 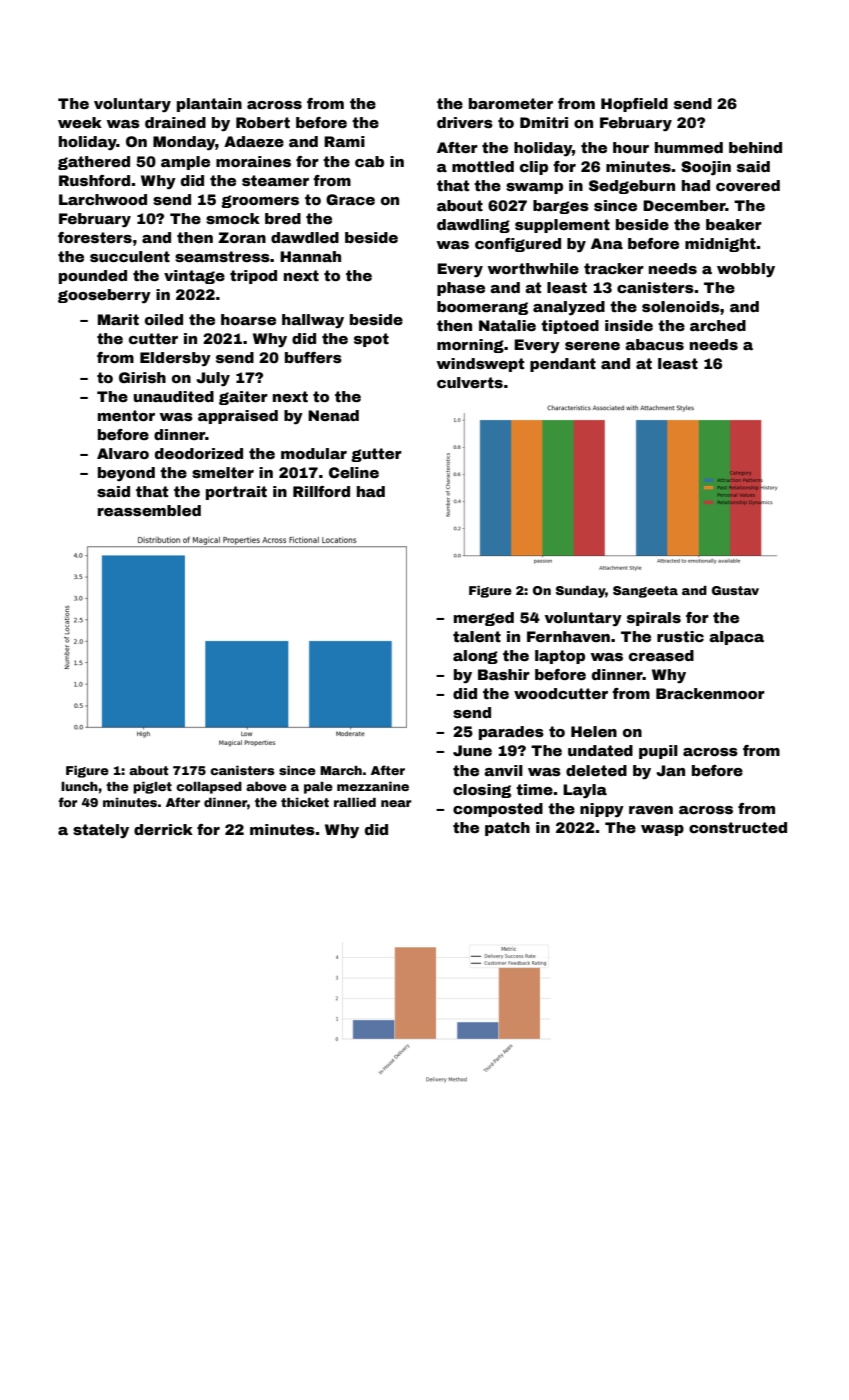 What do you see at coordinates (738, 827) in the screenshot?
I see `constructed` at bounding box center [738, 827].
